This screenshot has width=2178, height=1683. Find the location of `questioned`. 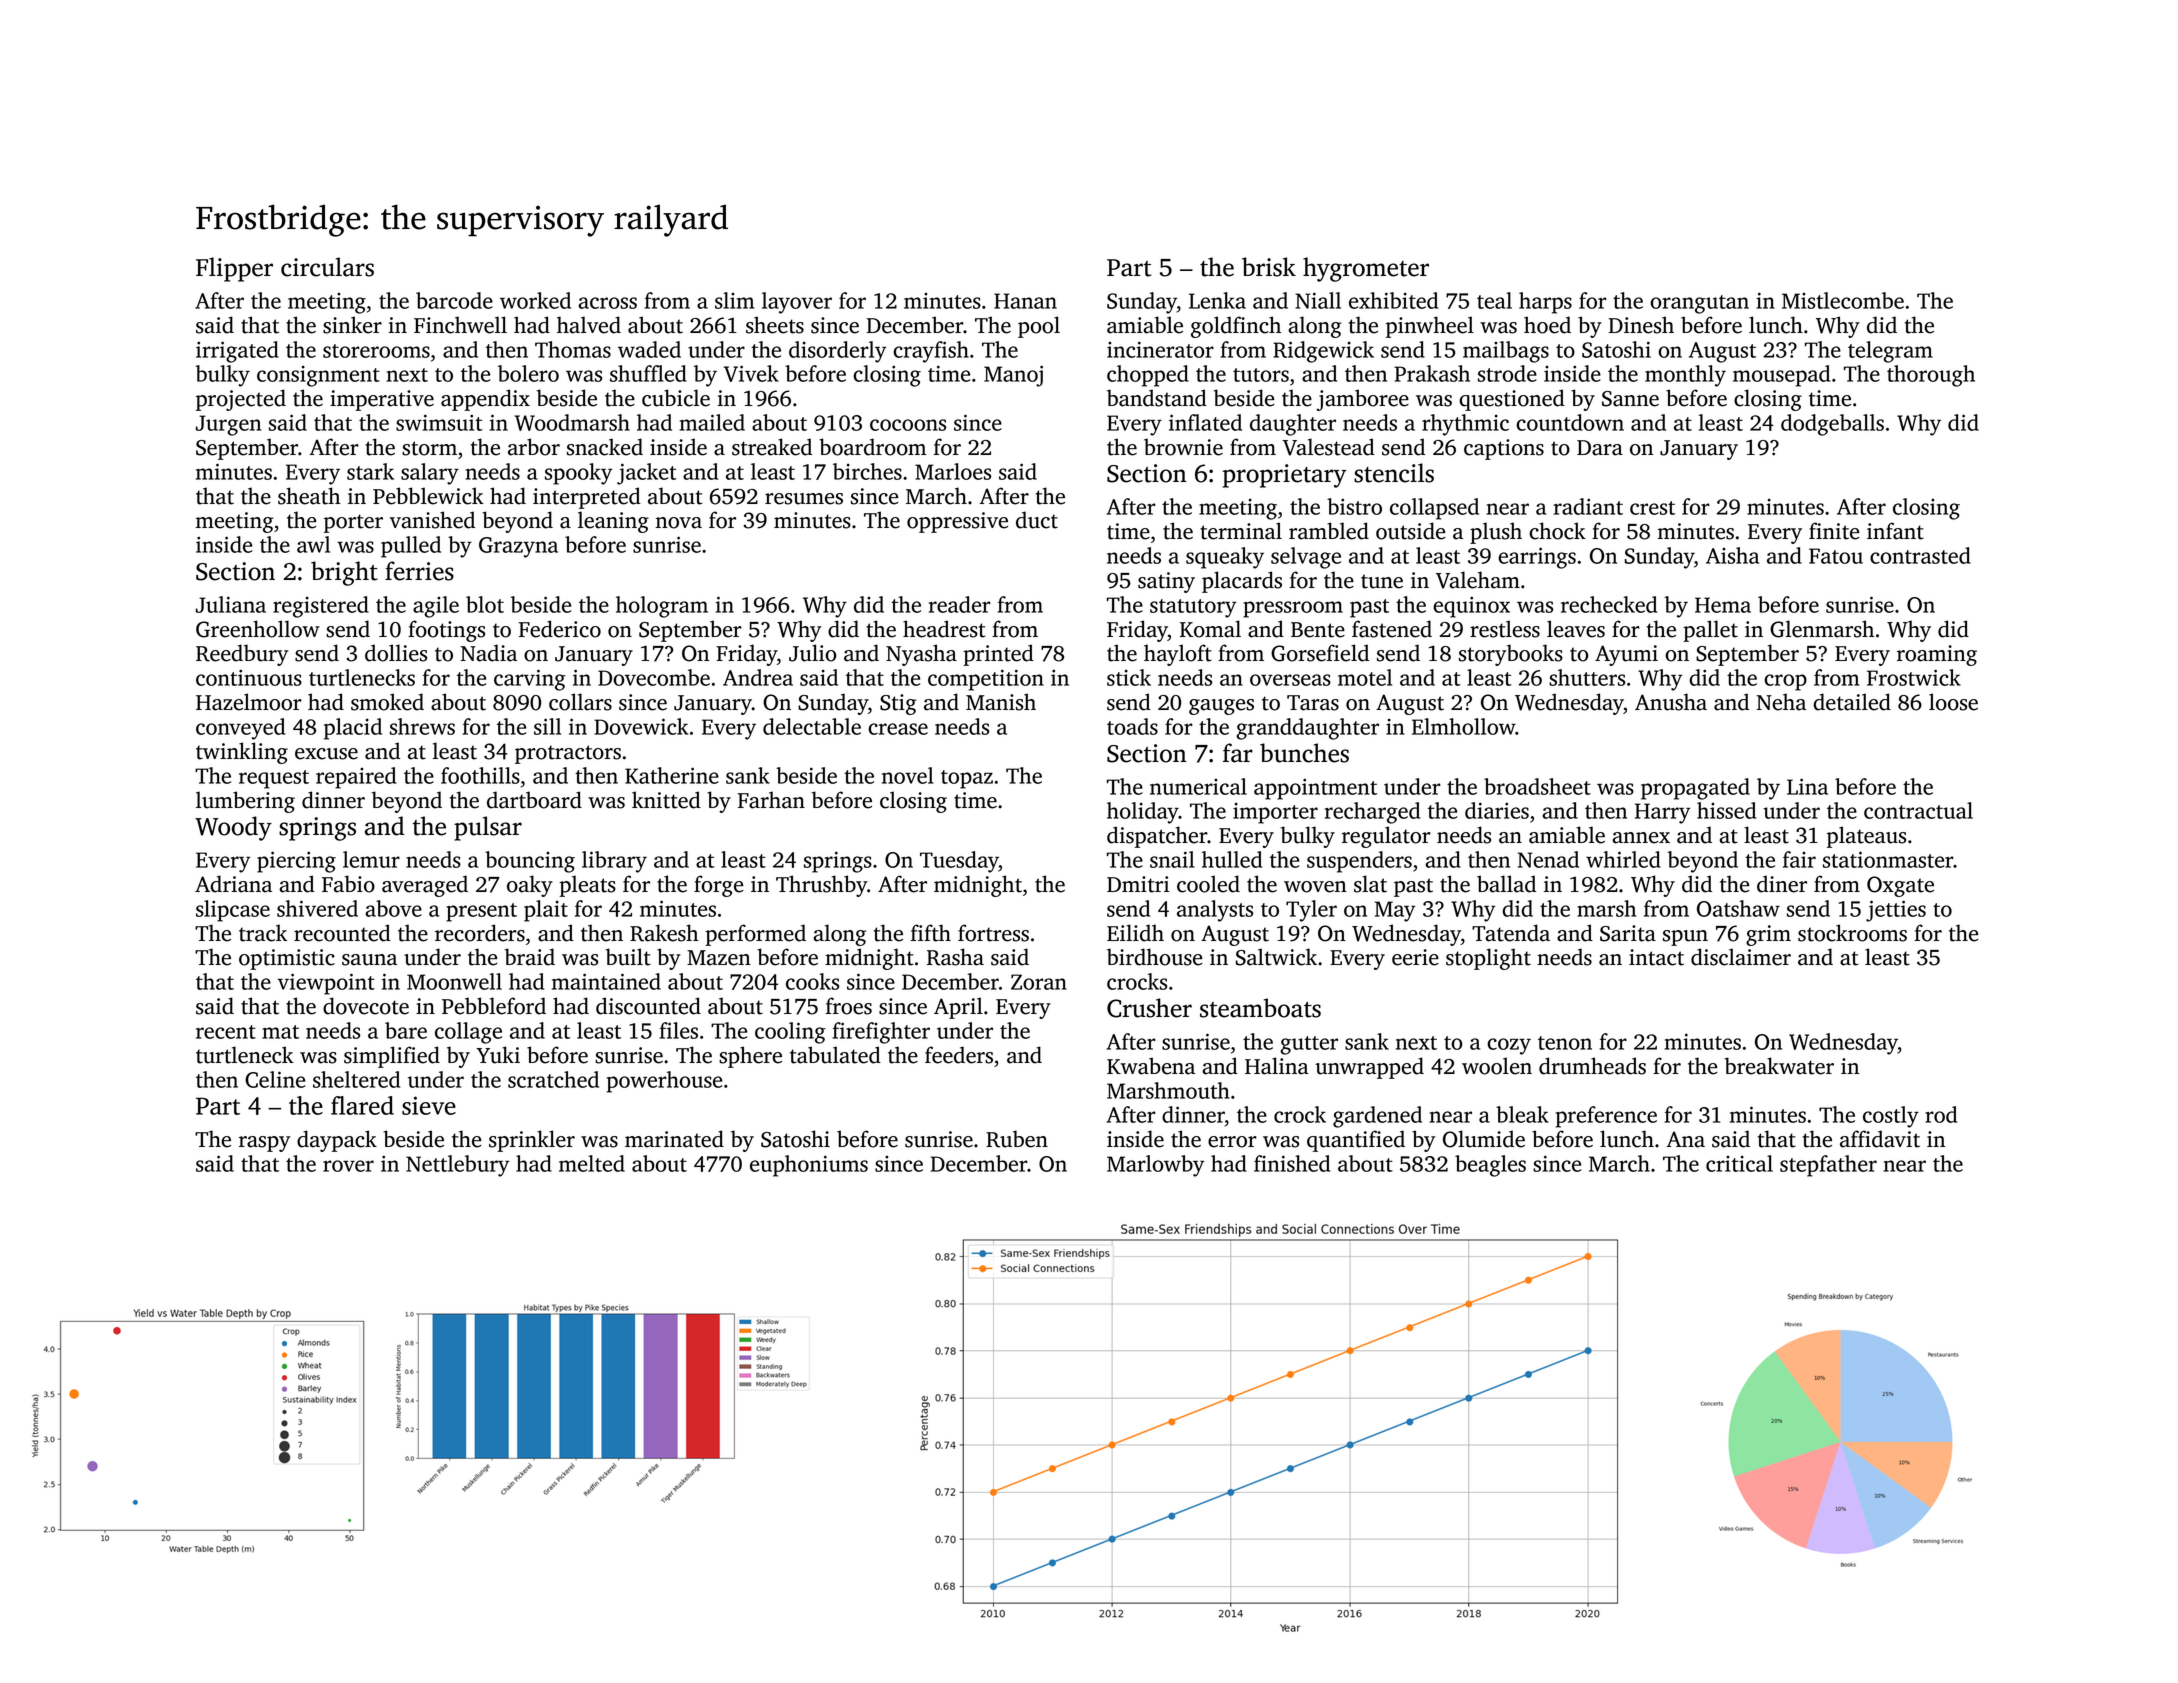

questioned is located at coordinates (1512, 400).
